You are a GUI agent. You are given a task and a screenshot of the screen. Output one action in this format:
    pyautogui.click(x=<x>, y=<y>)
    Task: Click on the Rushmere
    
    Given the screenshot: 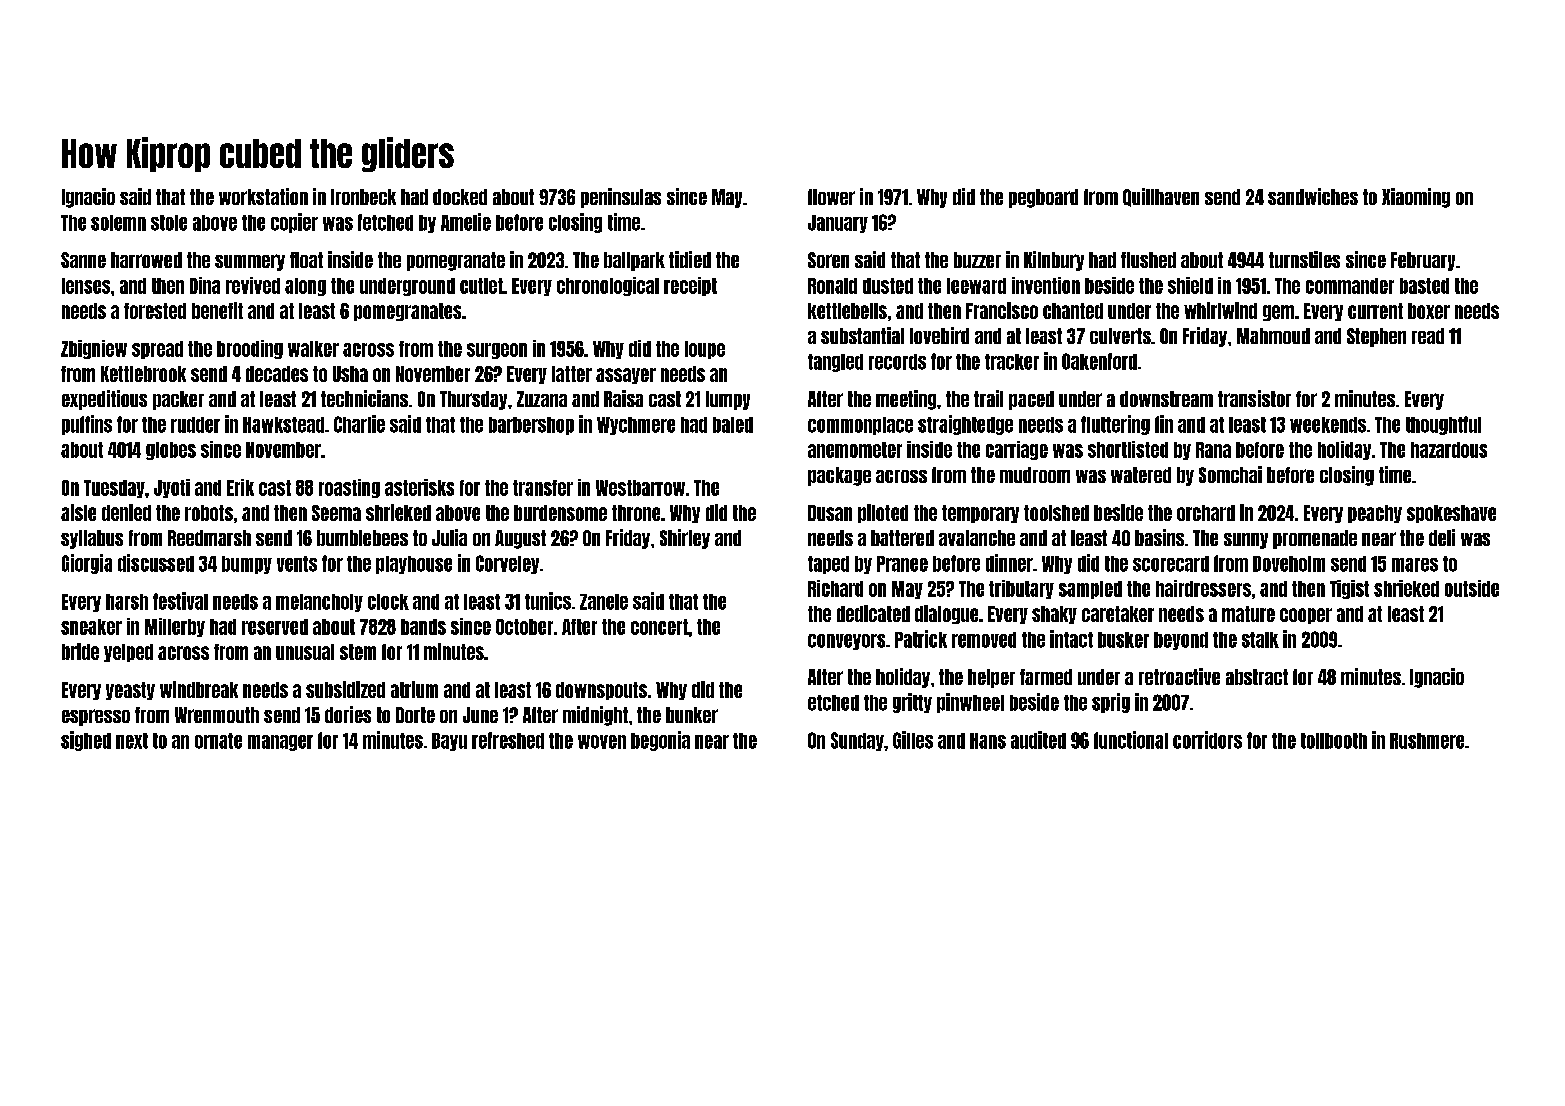 What is the action you would take?
    pyautogui.click(x=1427, y=741)
